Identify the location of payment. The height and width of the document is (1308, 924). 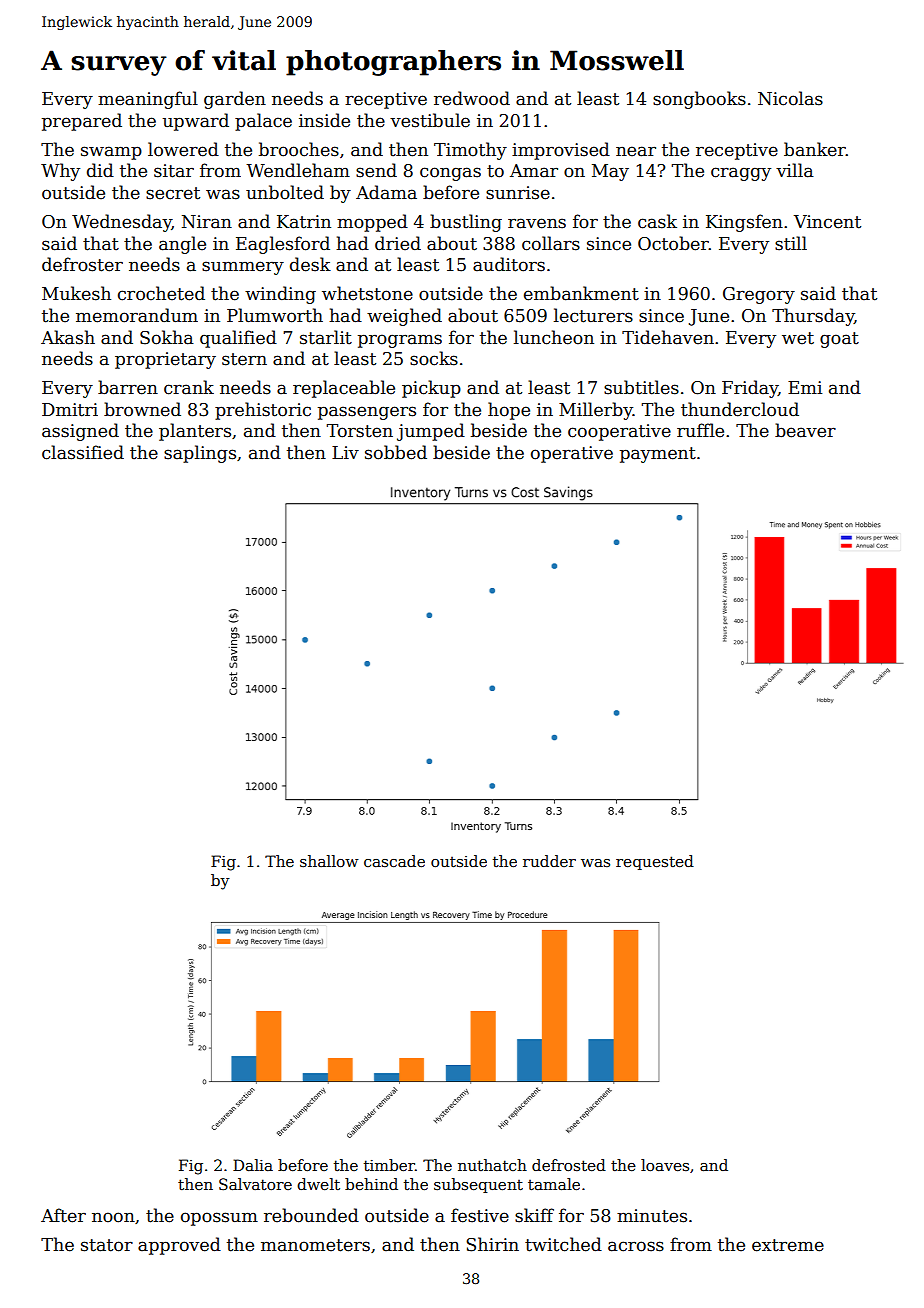
(658, 455).
